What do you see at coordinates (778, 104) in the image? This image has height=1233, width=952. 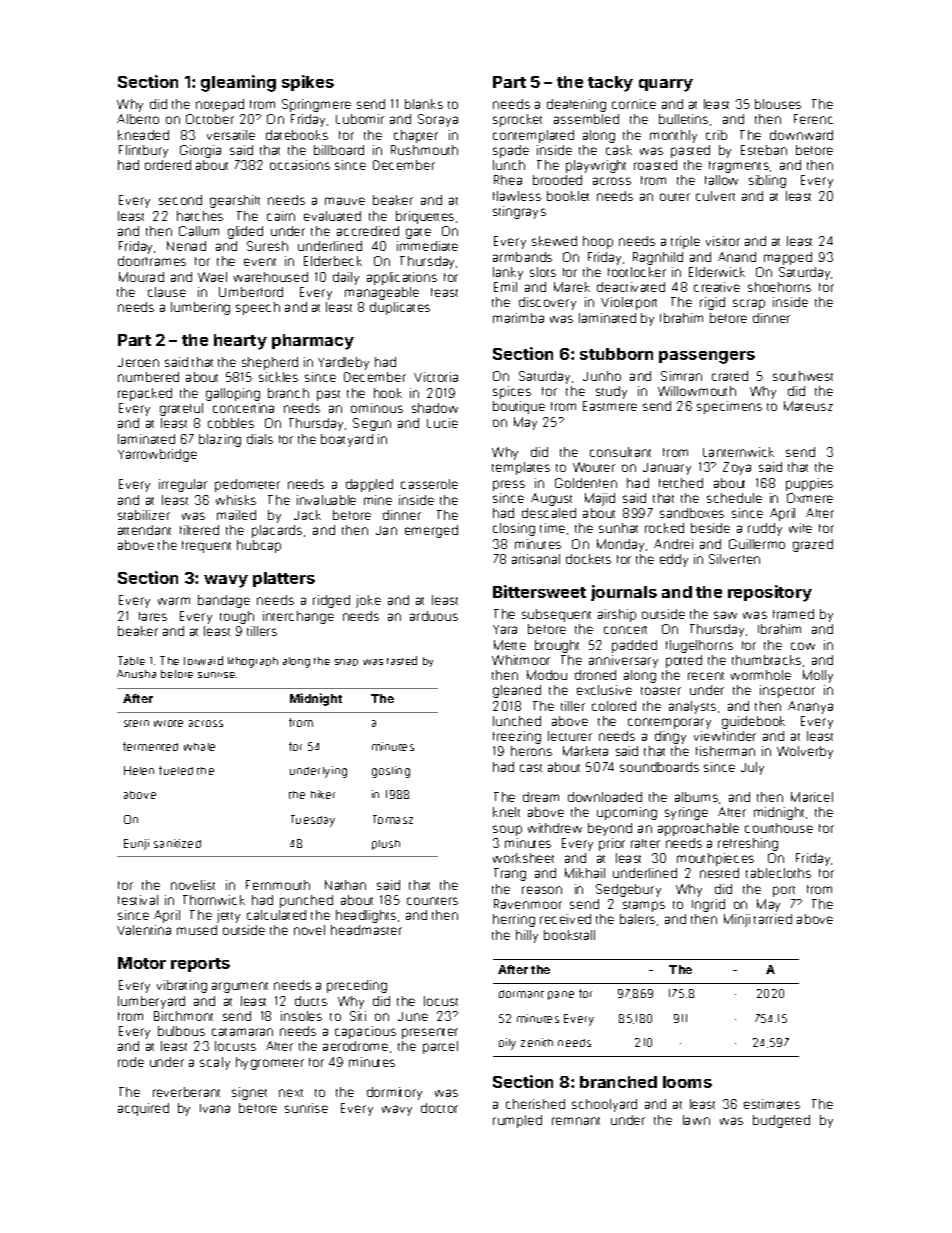 I see `blouses` at bounding box center [778, 104].
